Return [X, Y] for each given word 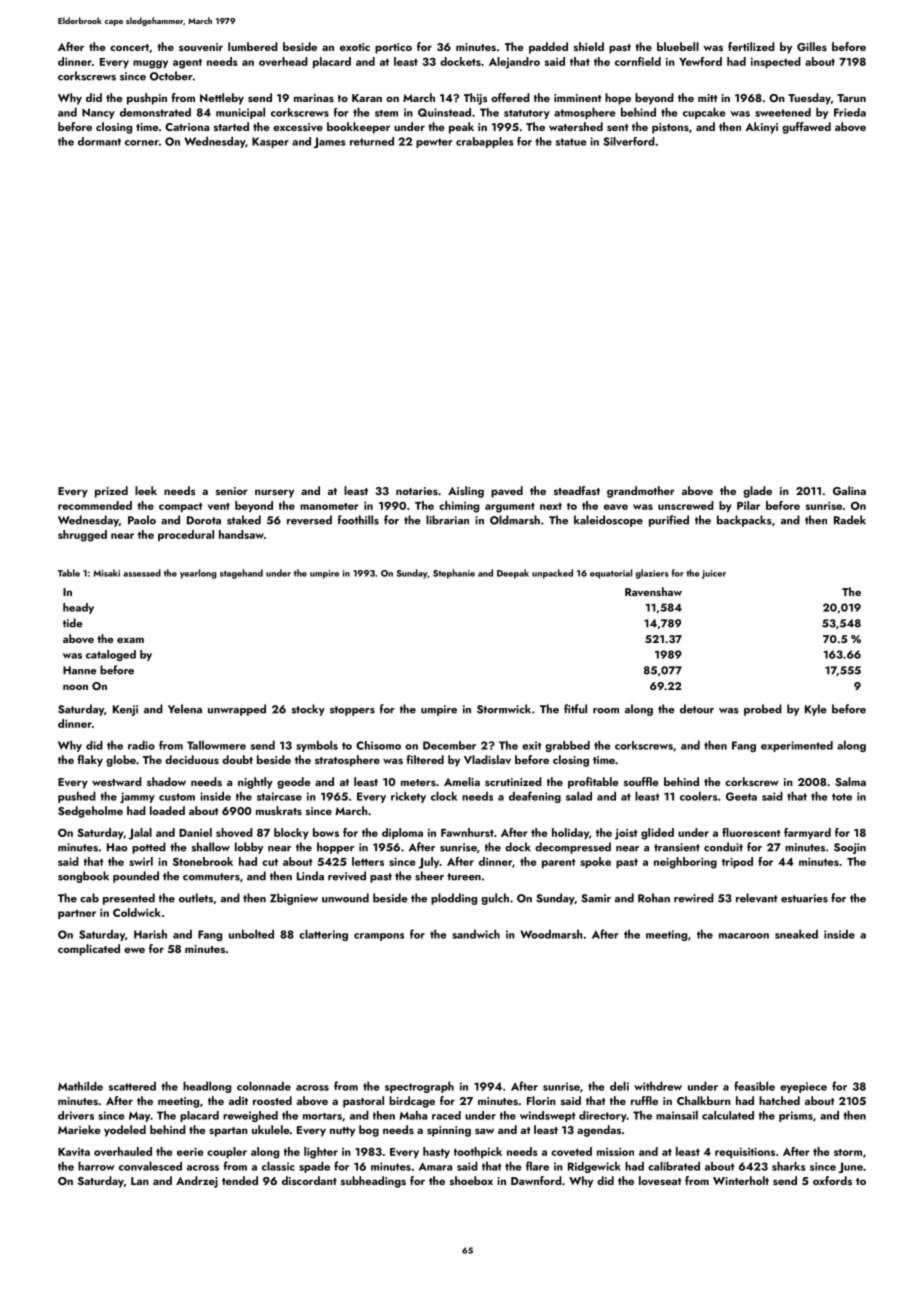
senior [232, 491]
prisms [796, 1116]
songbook [83, 877]
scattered [132, 1086]
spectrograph [419, 1087]
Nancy [98, 113]
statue [571, 142]
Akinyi [761, 128]
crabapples [485, 142]
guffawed [806, 128]
